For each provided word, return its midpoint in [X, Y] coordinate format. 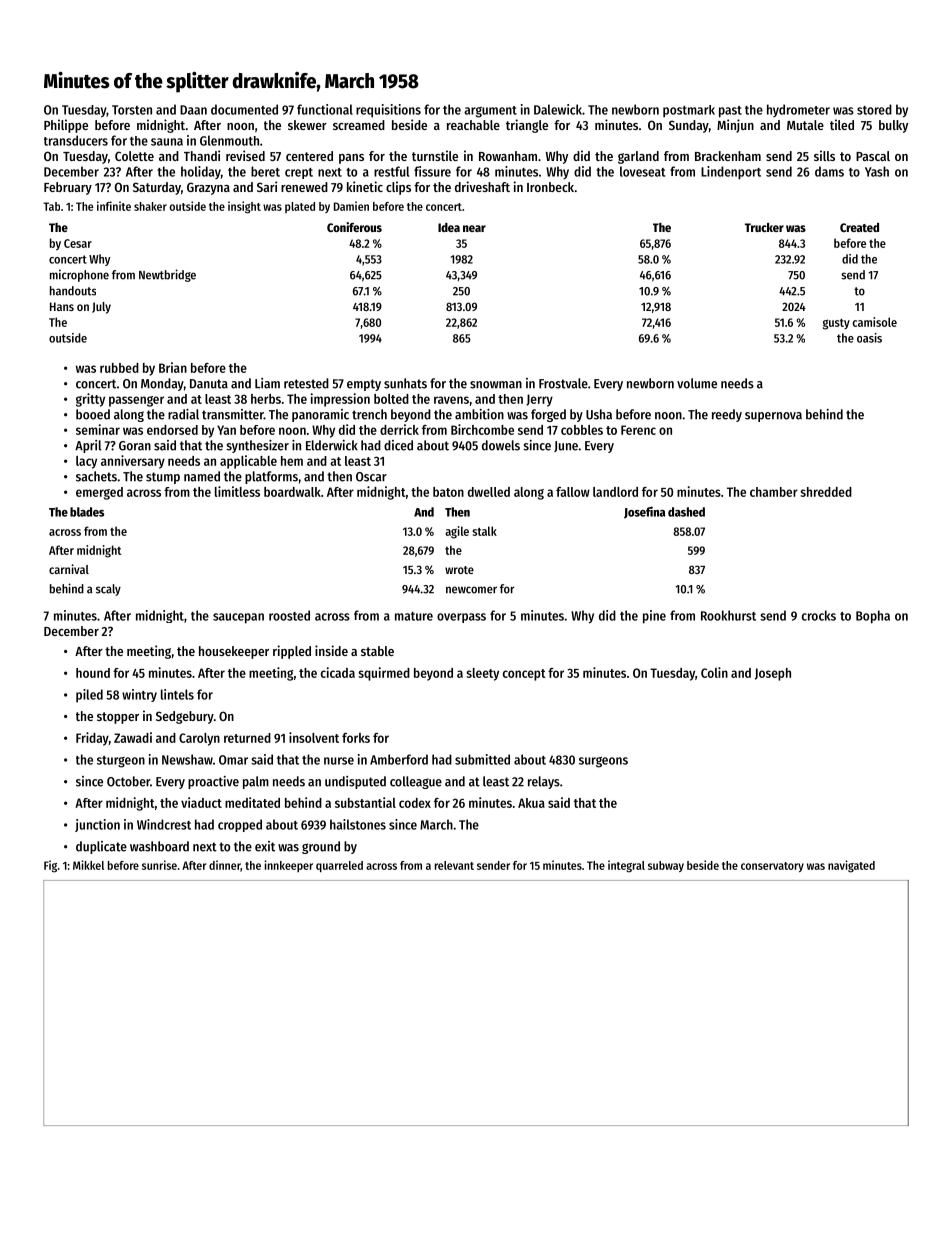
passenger [136, 401]
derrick [399, 429]
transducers [76, 140]
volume [697, 383]
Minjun [735, 126]
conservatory [772, 867]
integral [626, 866]
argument [490, 112]
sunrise [159, 865]
